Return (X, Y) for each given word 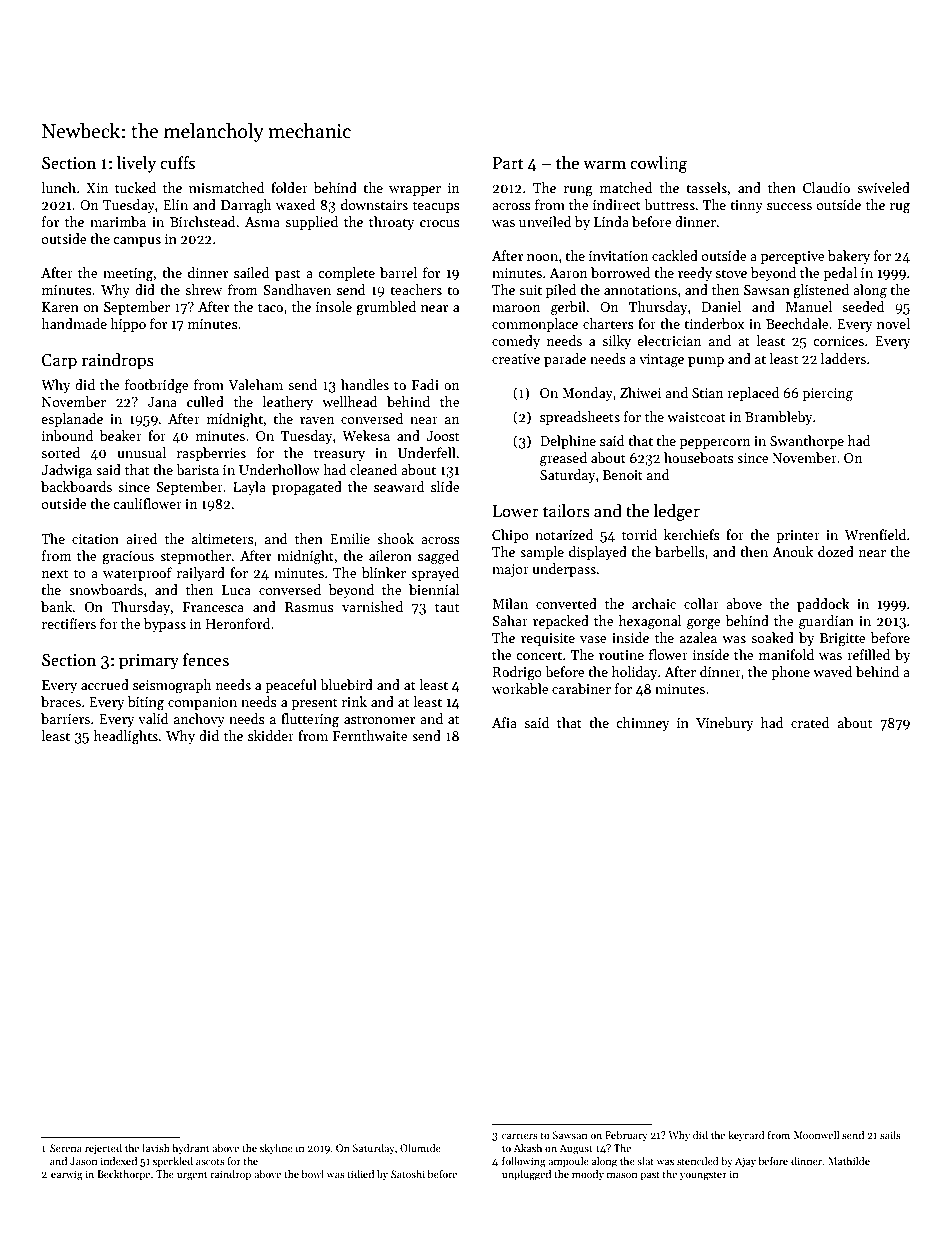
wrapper (415, 191)
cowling (659, 164)
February (626, 1136)
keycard (746, 1136)
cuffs (177, 163)
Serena (66, 1148)
